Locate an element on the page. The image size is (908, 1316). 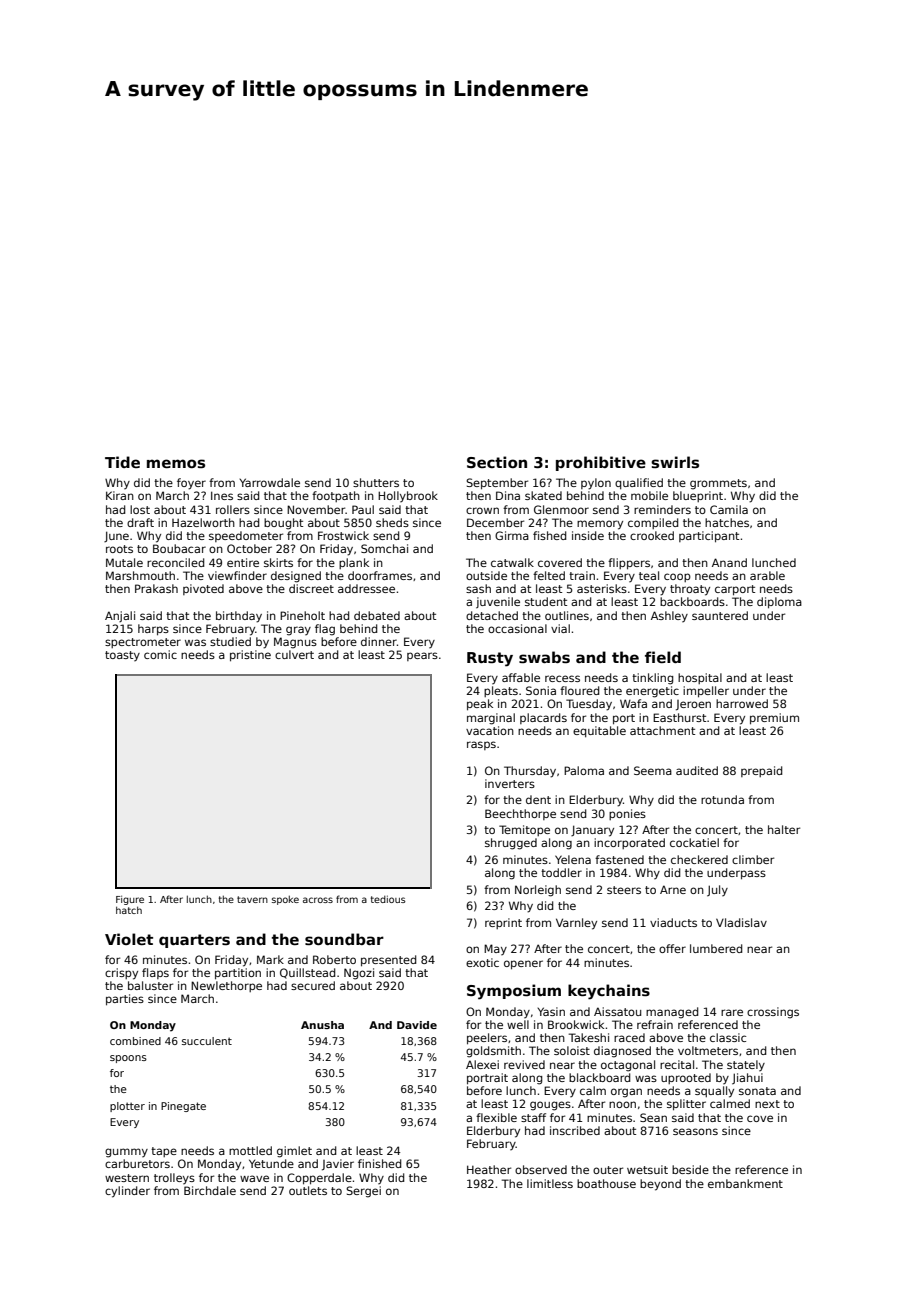
swirls is located at coordinates (675, 462).
